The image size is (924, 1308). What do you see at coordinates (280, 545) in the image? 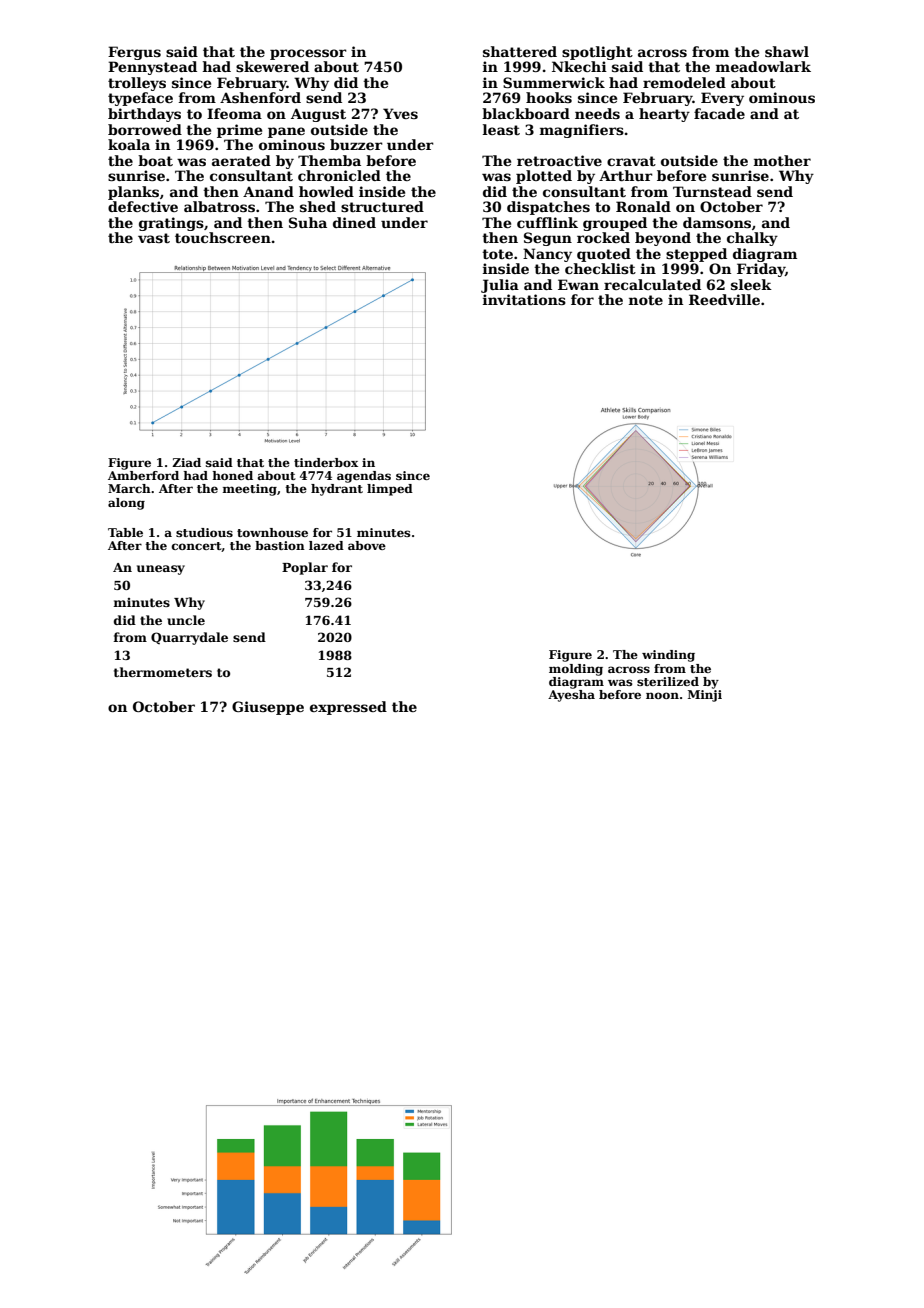
I see `bastion` at bounding box center [280, 545].
